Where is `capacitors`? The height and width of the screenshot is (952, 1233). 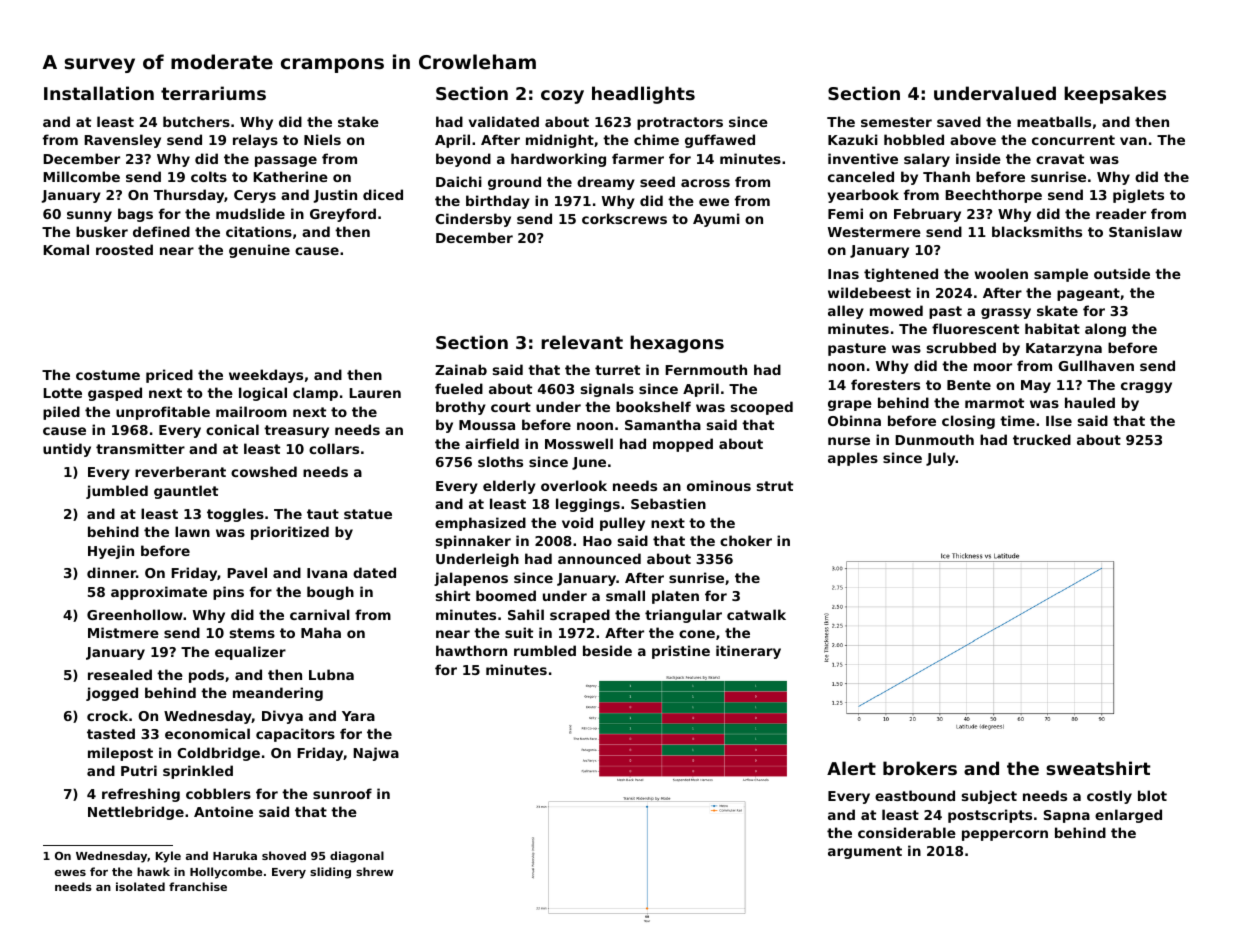
capacitors is located at coordinates (295, 735).
